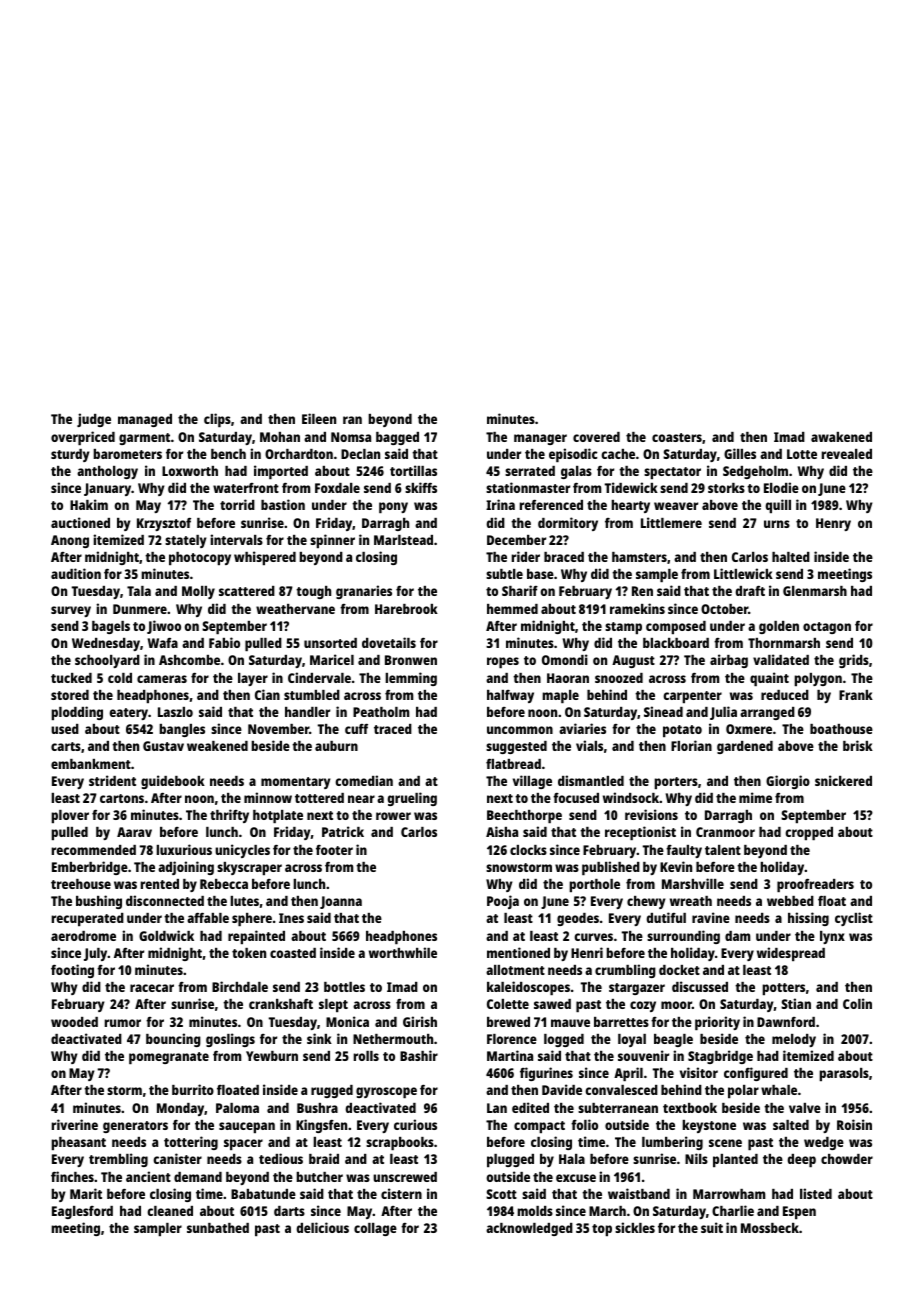  Describe the element at coordinates (198, 1177) in the screenshot. I see `demand` at that location.
